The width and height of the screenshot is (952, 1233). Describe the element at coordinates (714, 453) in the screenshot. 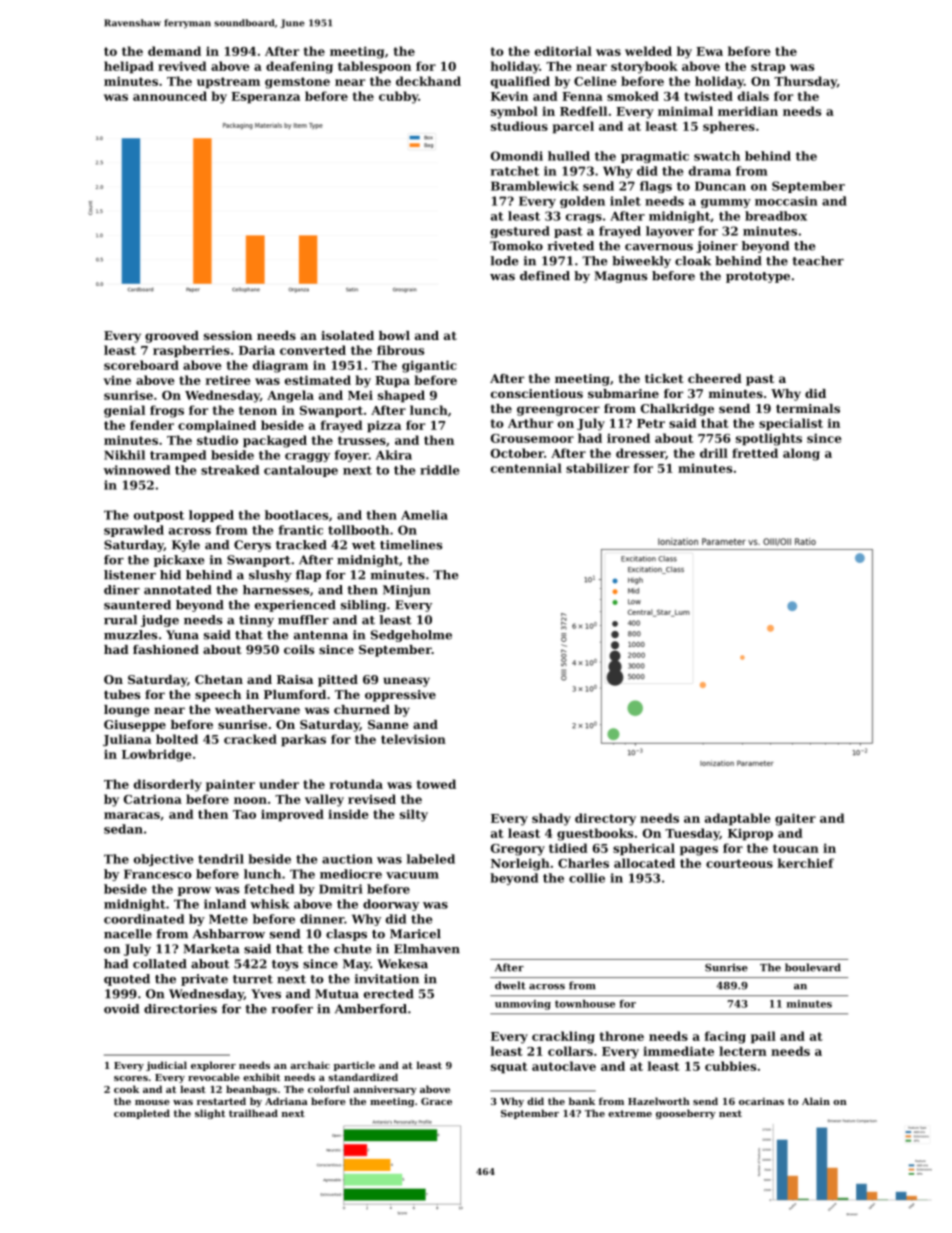

I see `drill` at that location.
